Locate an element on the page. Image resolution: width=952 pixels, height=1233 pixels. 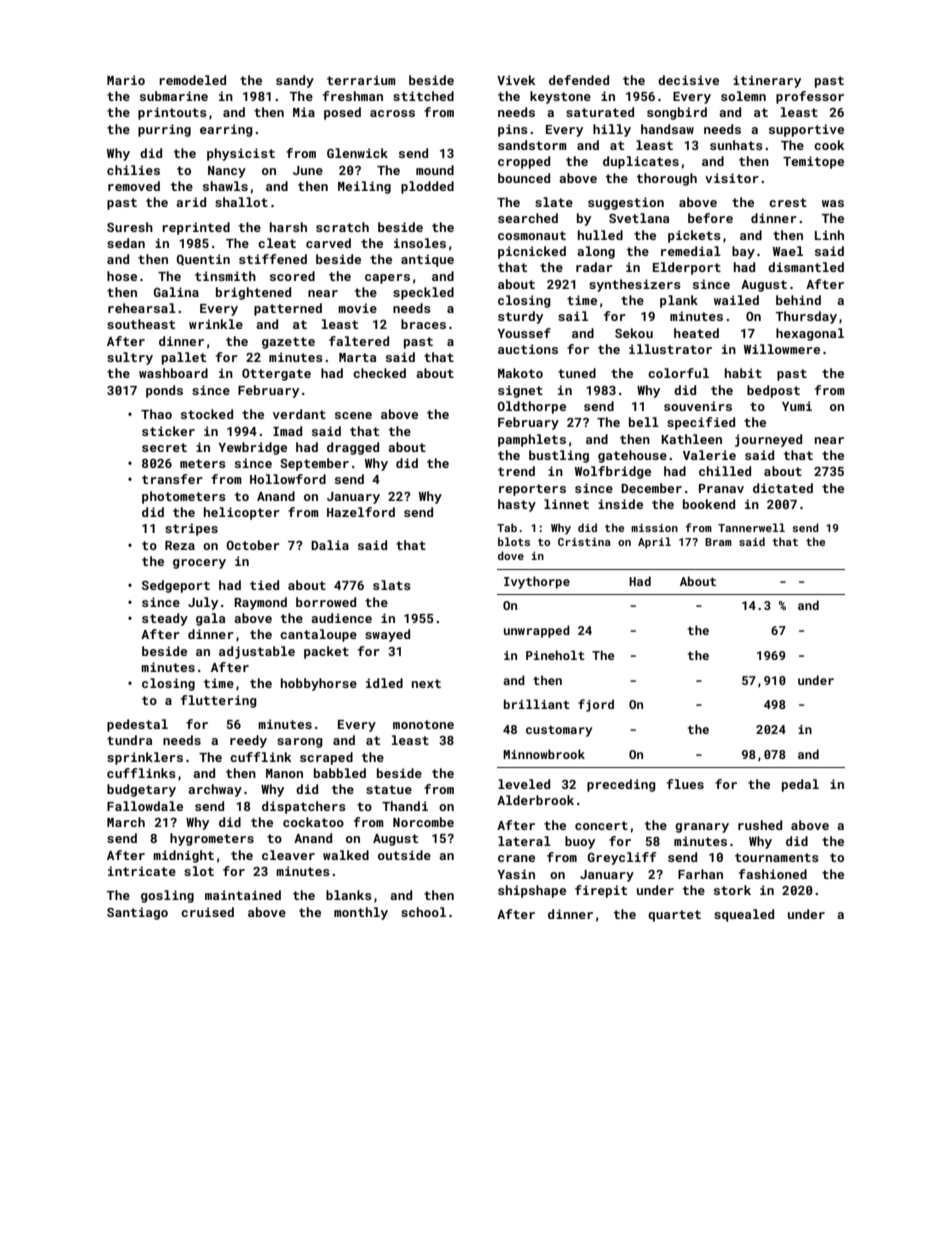
transfer is located at coordinates (172, 479).
